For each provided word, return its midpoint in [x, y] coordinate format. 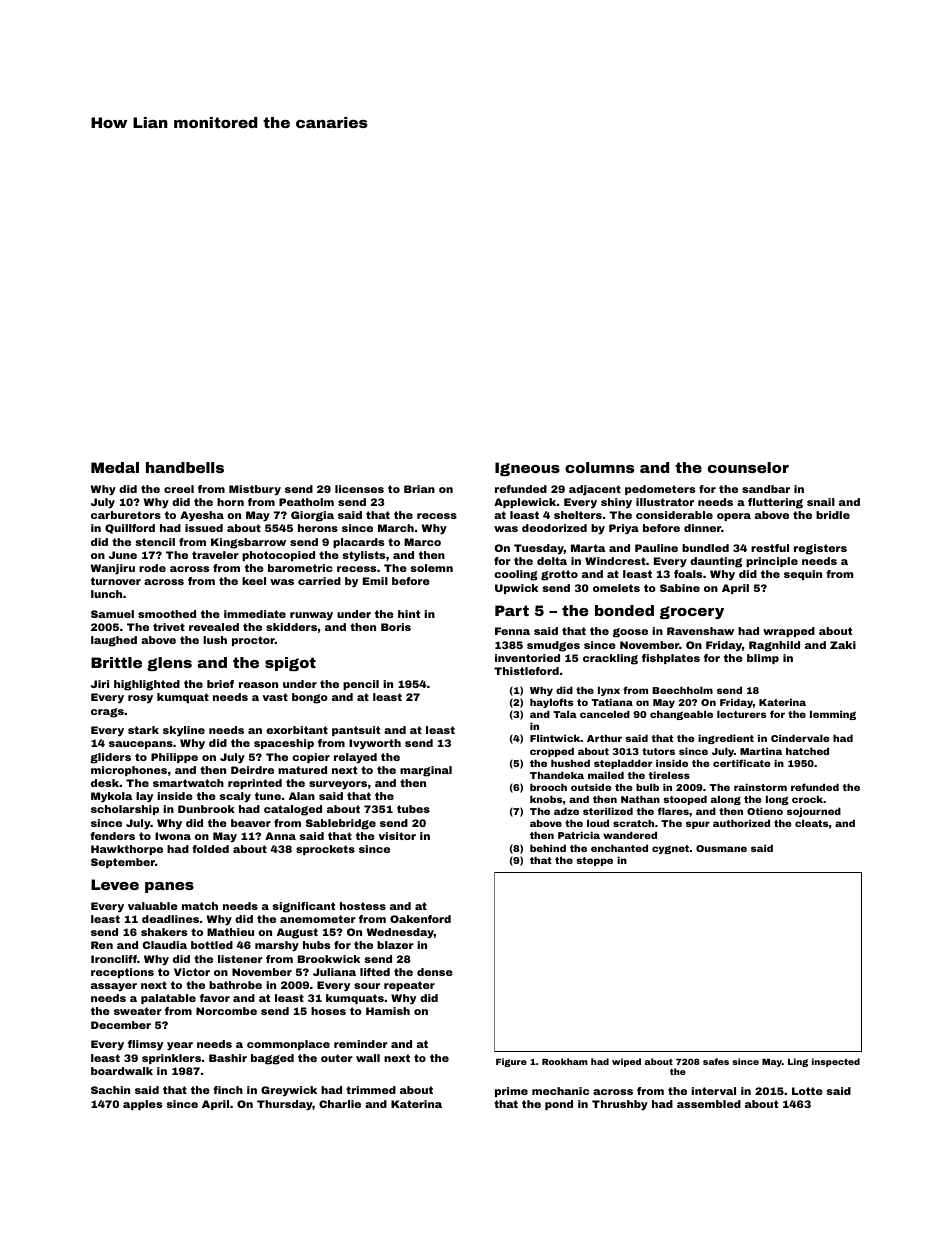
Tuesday [539, 549]
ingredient [726, 739]
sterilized [608, 811]
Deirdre [252, 770]
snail [821, 502]
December [121, 1025]
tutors [658, 751]
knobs [546, 799]
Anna [280, 836]
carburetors [126, 515]
